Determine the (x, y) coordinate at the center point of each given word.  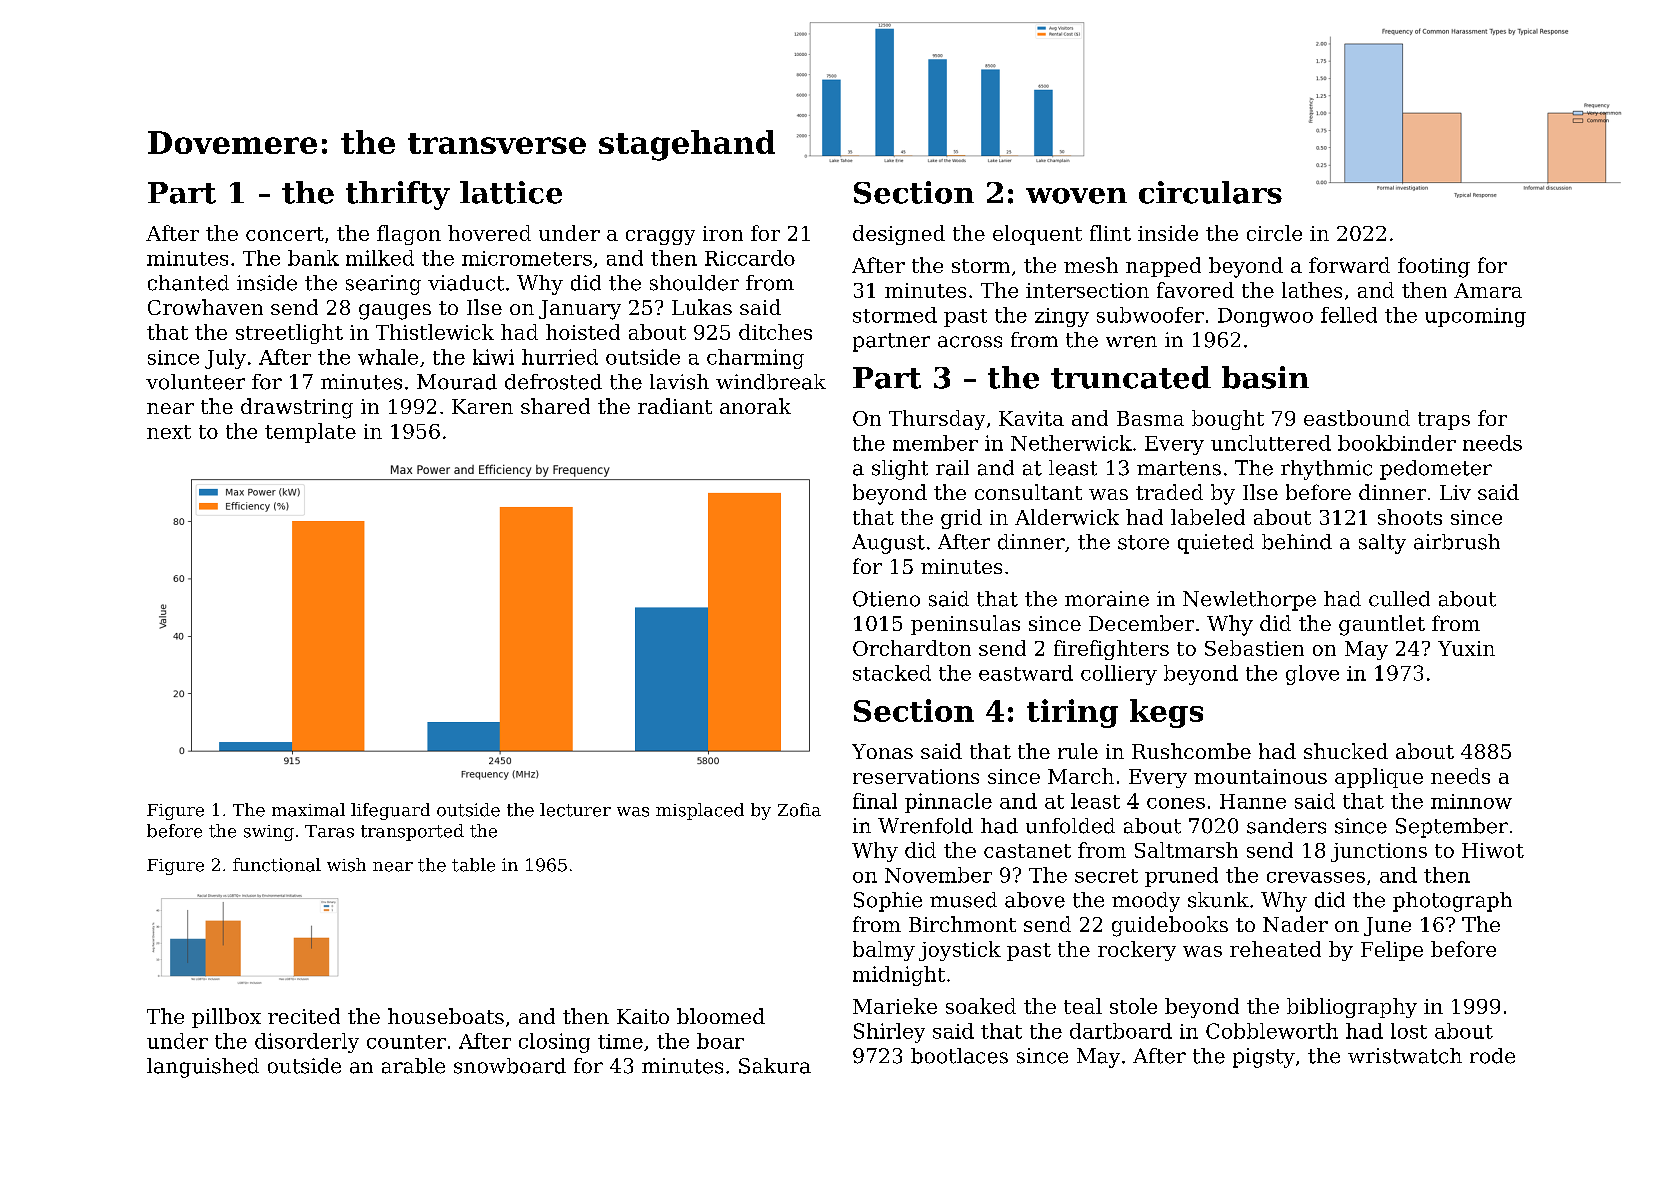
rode (1492, 1056)
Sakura (775, 1066)
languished (203, 1068)
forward (1349, 265)
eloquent (1037, 235)
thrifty (398, 195)
